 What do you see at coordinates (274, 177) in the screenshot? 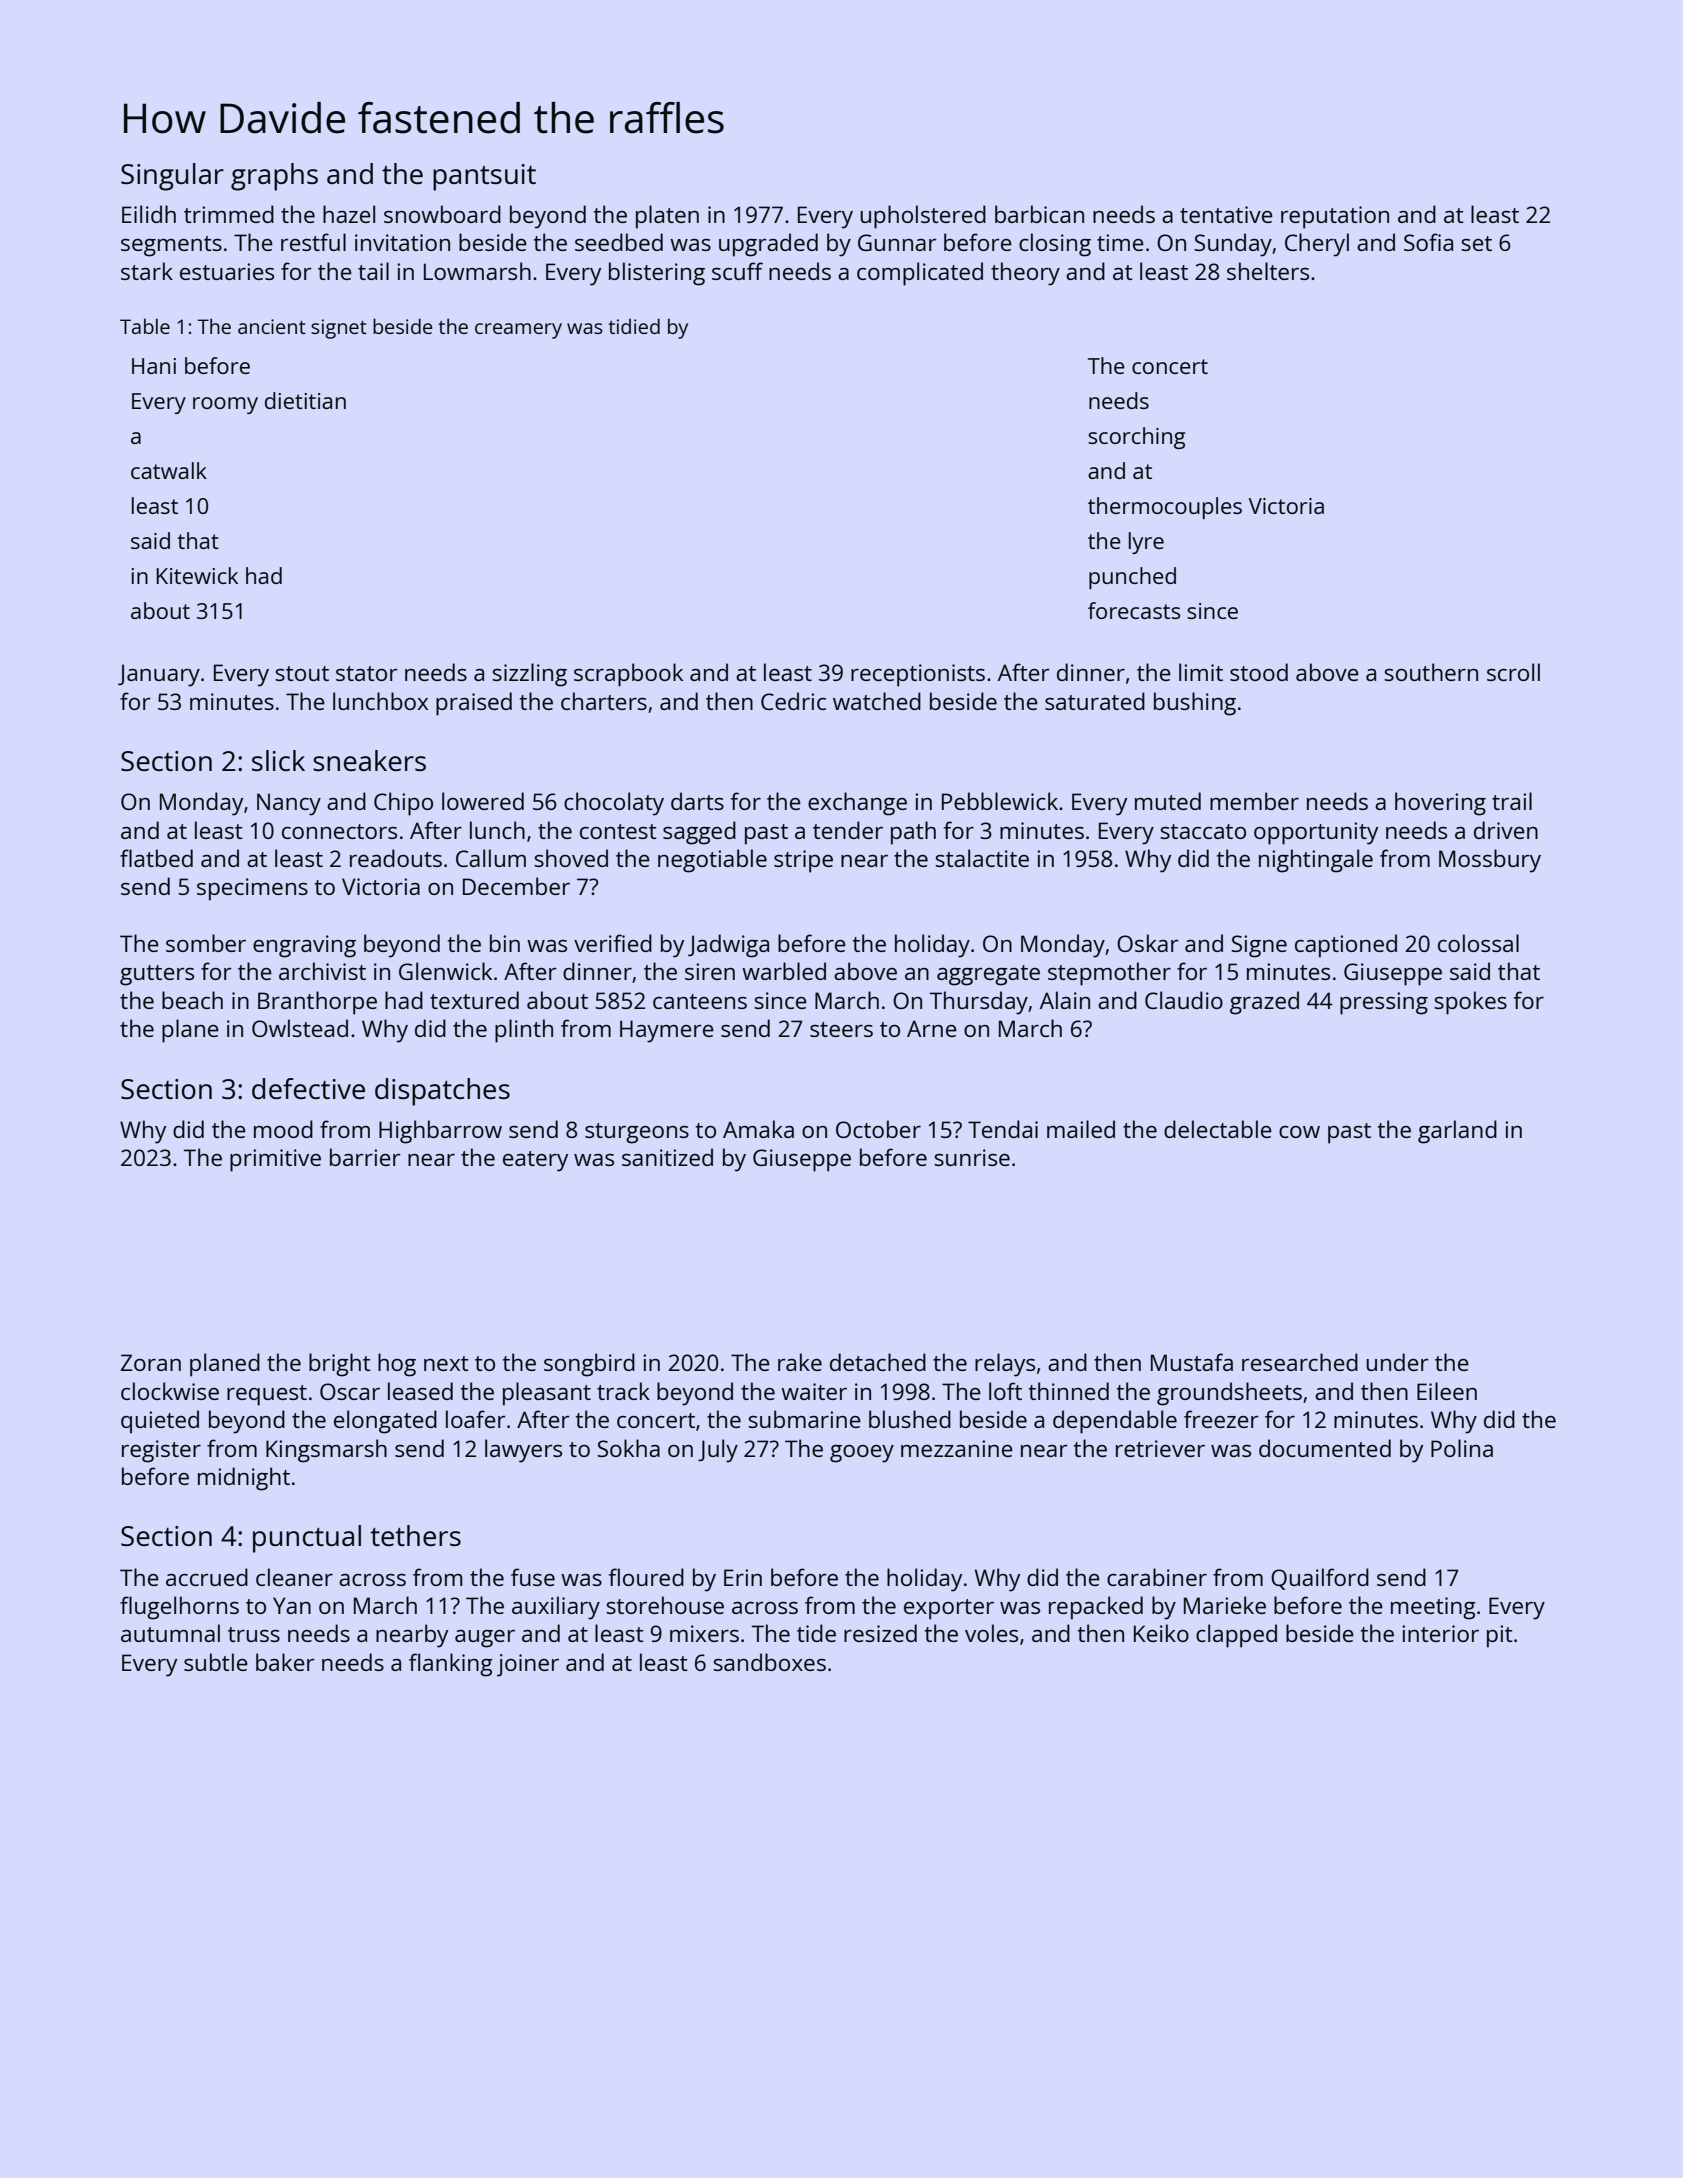
I see `graphs` at bounding box center [274, 177].
